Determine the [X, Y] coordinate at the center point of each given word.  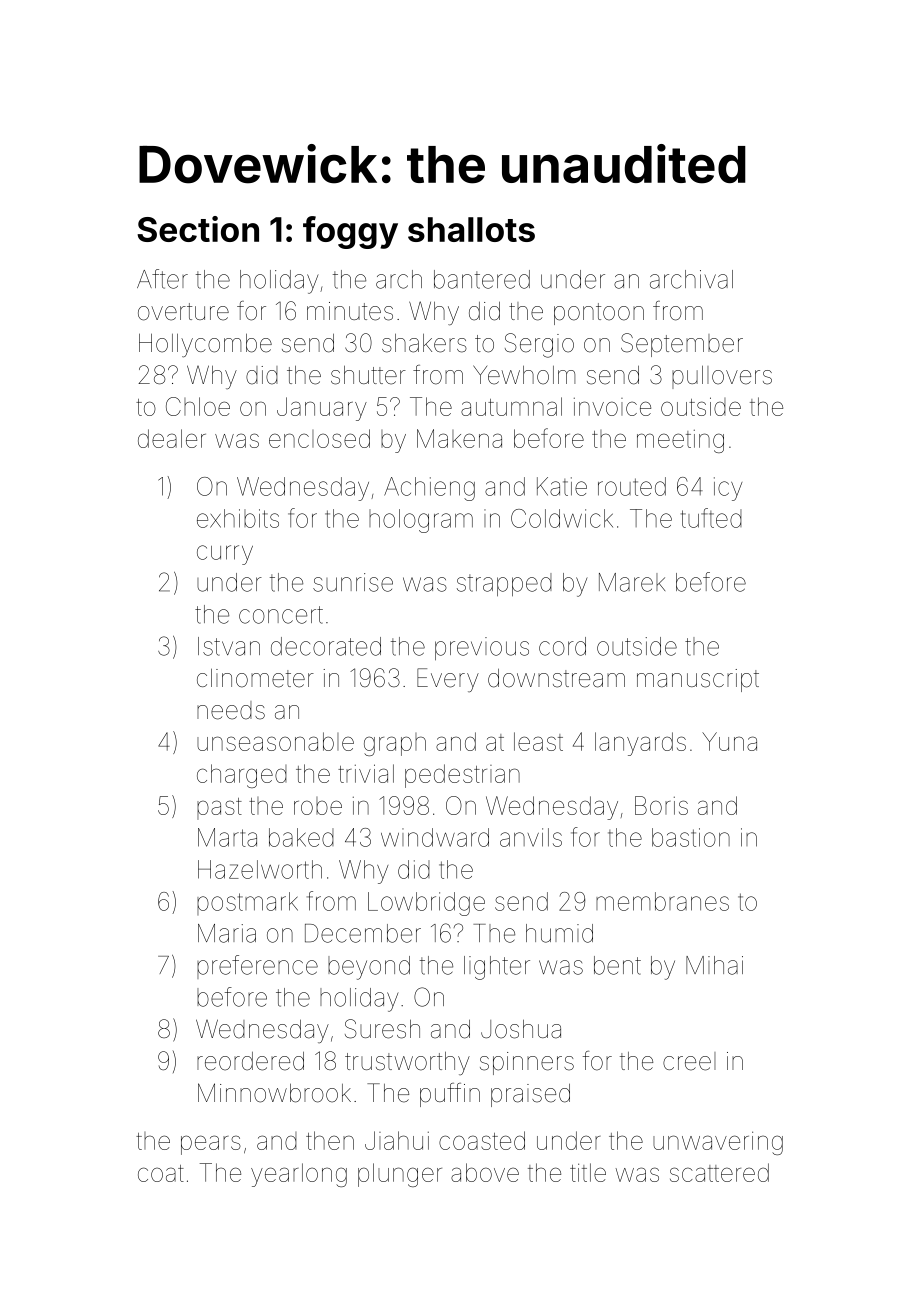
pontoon [599, 314]
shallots [471, 229]
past [219, 809]
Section [198, 229]
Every [448, 680]
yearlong [299, 1175]
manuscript [698, 680]
